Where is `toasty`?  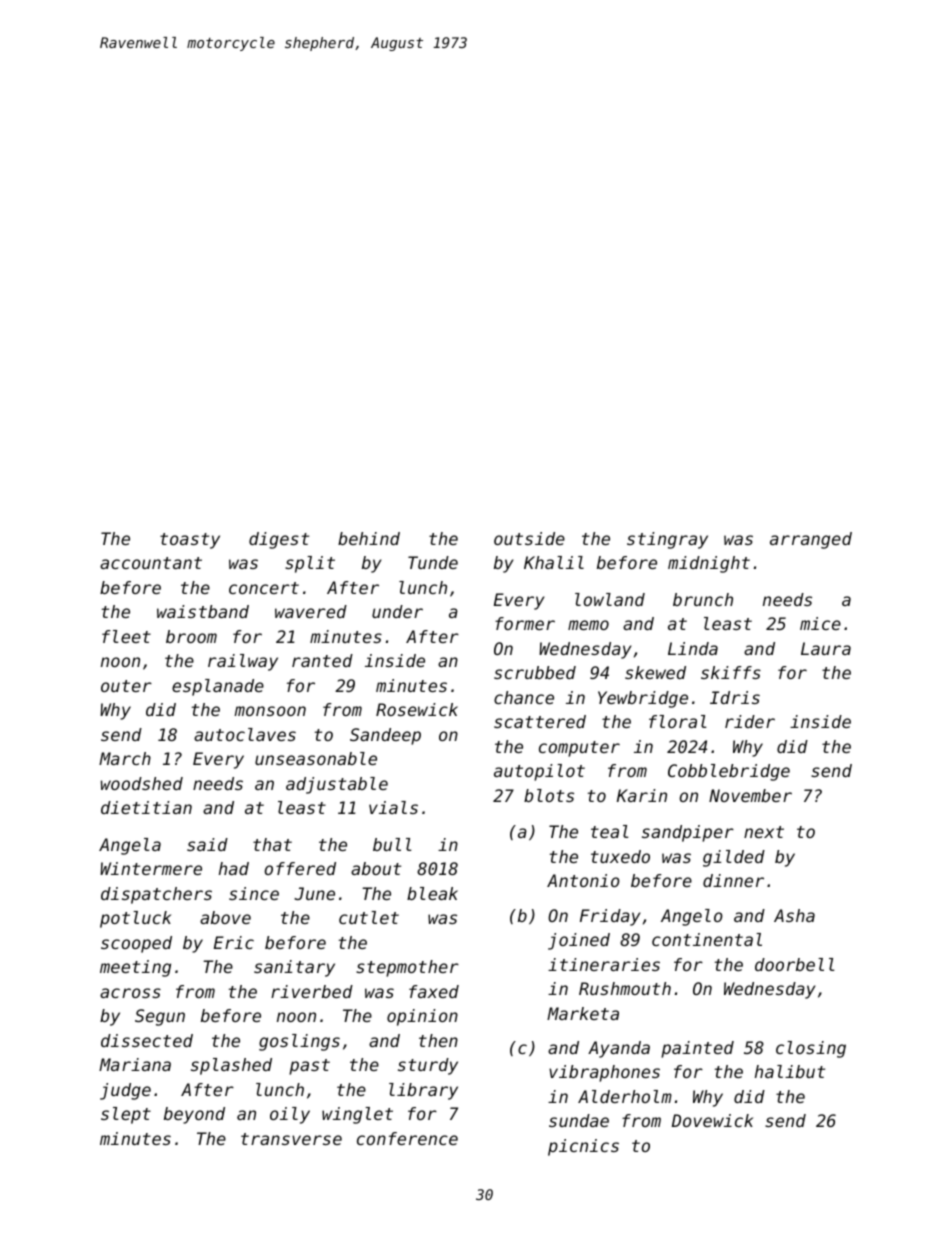 toasty is located at coordinates (190, 541).
